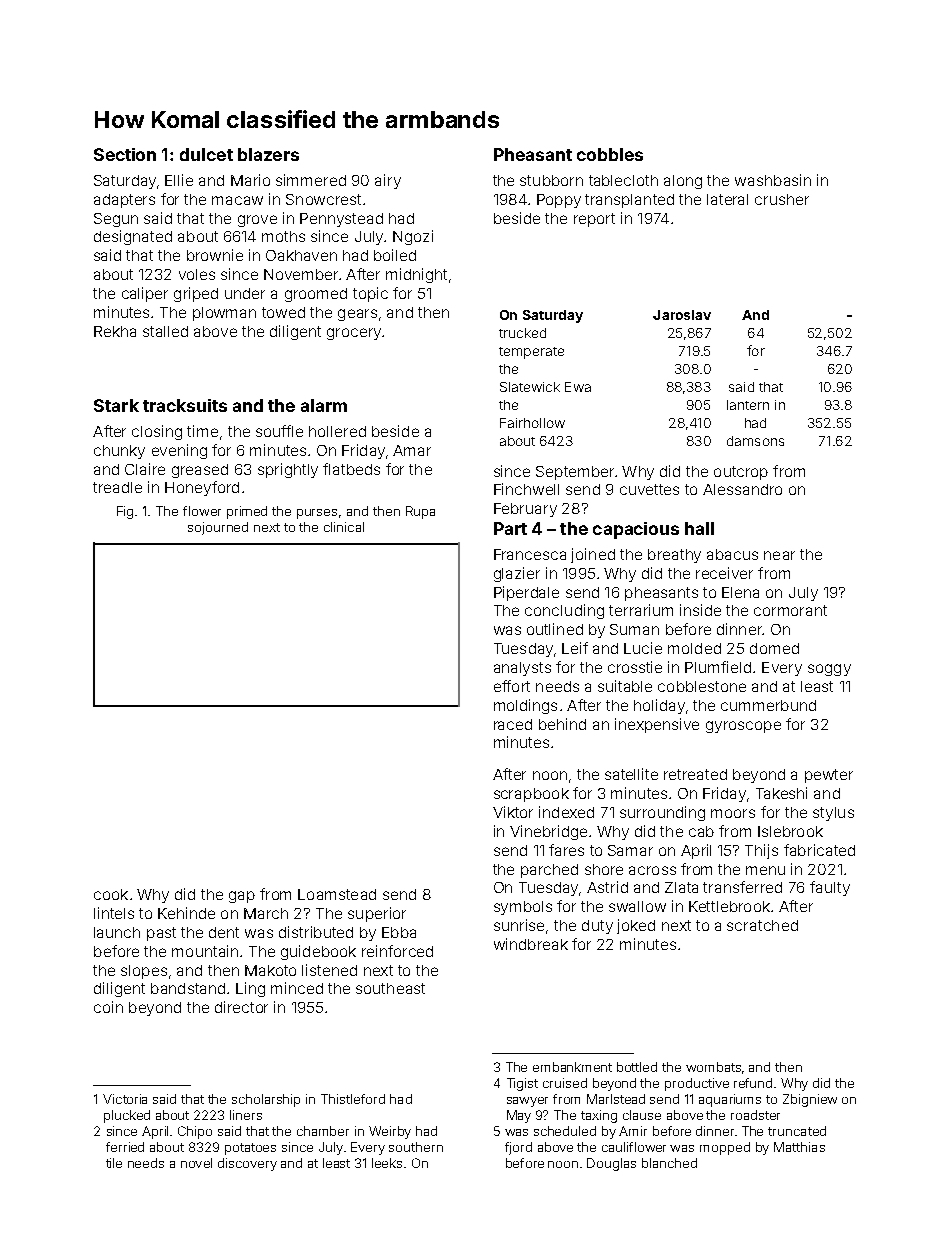  What do you see at coordinates (522, 333) in the page?
I see `trucked` at bounding box center [522, 333].
